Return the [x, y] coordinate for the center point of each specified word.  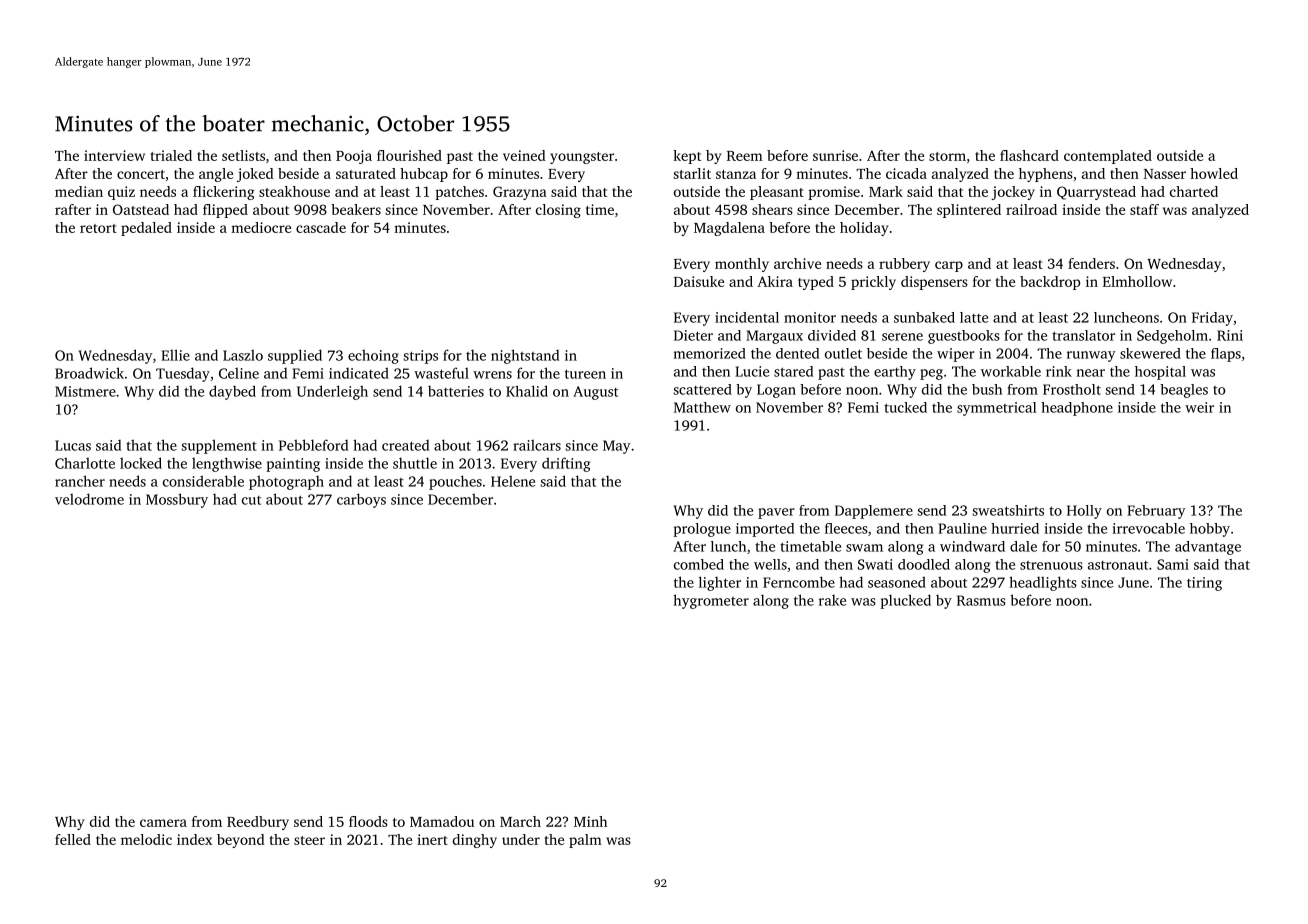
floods [368, 821]
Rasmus [981, 600]
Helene [513, 481]
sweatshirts [1008, 510]
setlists [243, 155]
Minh [590, 821]
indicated [359, 373]
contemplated [1108, 157]
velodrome [89, 499]
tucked [905, 407]
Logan [776, 391]
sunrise [835, 155]
